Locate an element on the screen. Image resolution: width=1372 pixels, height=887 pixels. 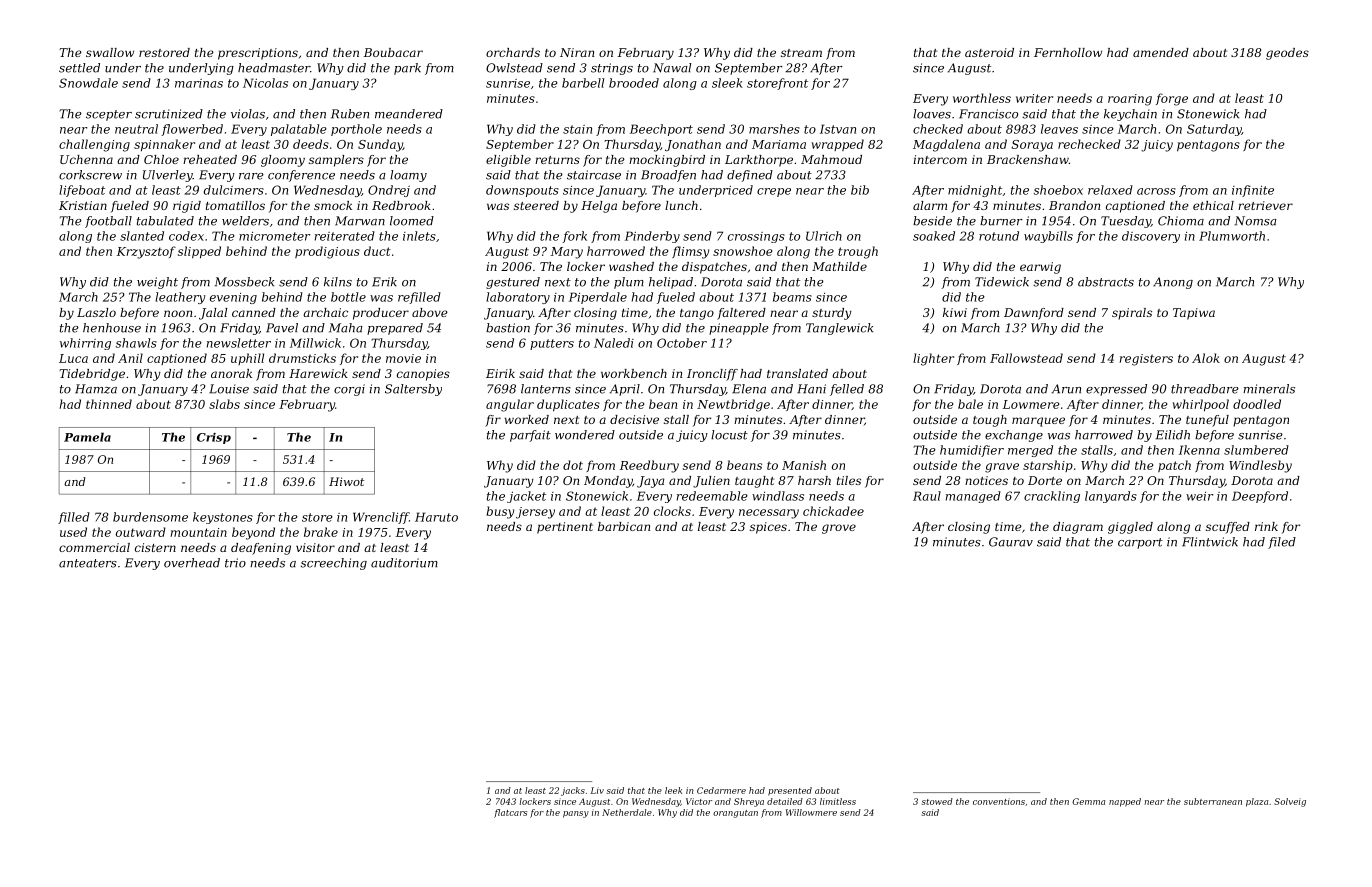
Crisp is located at coordinates (214, 438).
